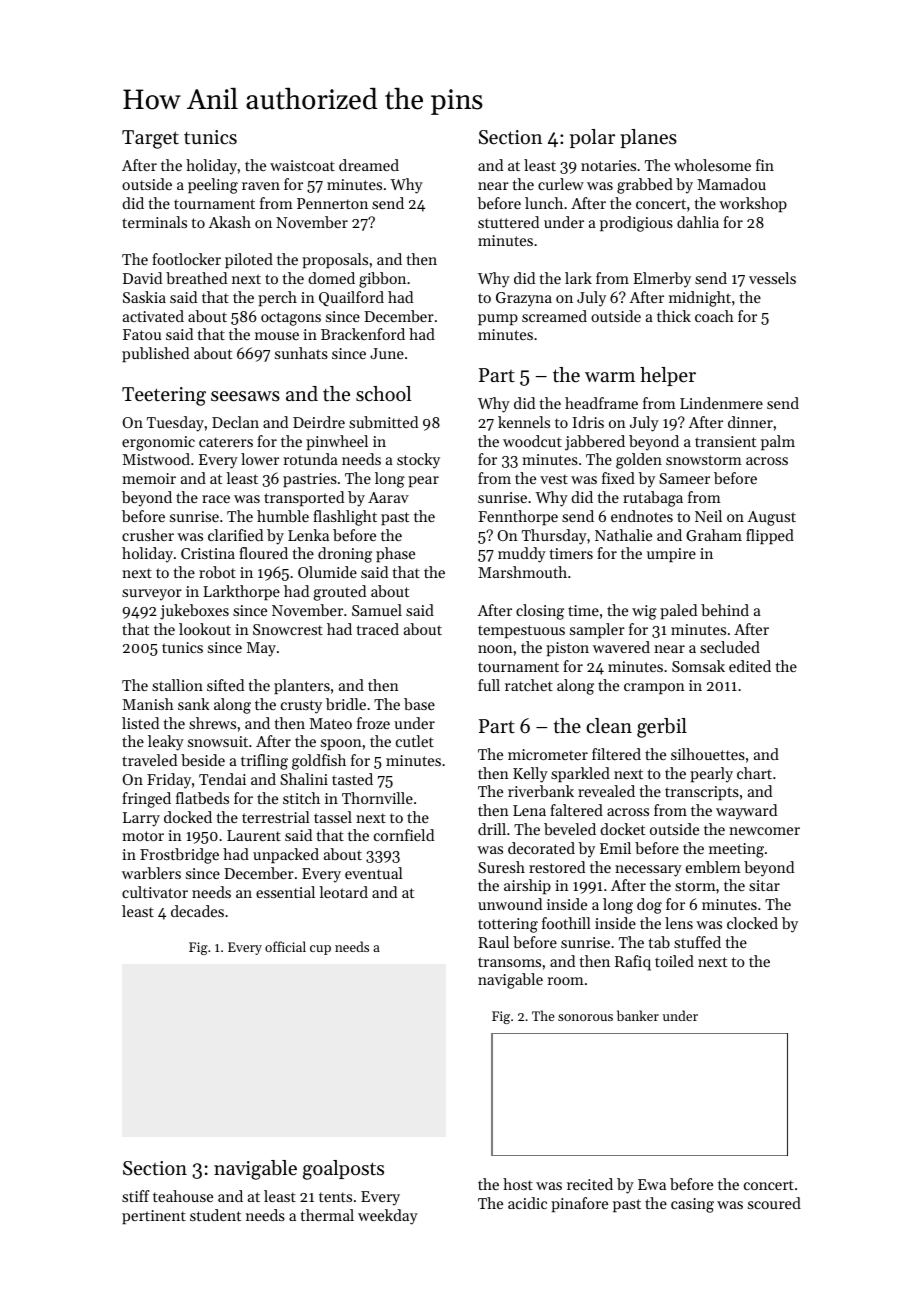 This screenshot has height=1308, width=924. Describe the element at coordinates (592, 138) in the screenshot. I see `polar` at that location.
